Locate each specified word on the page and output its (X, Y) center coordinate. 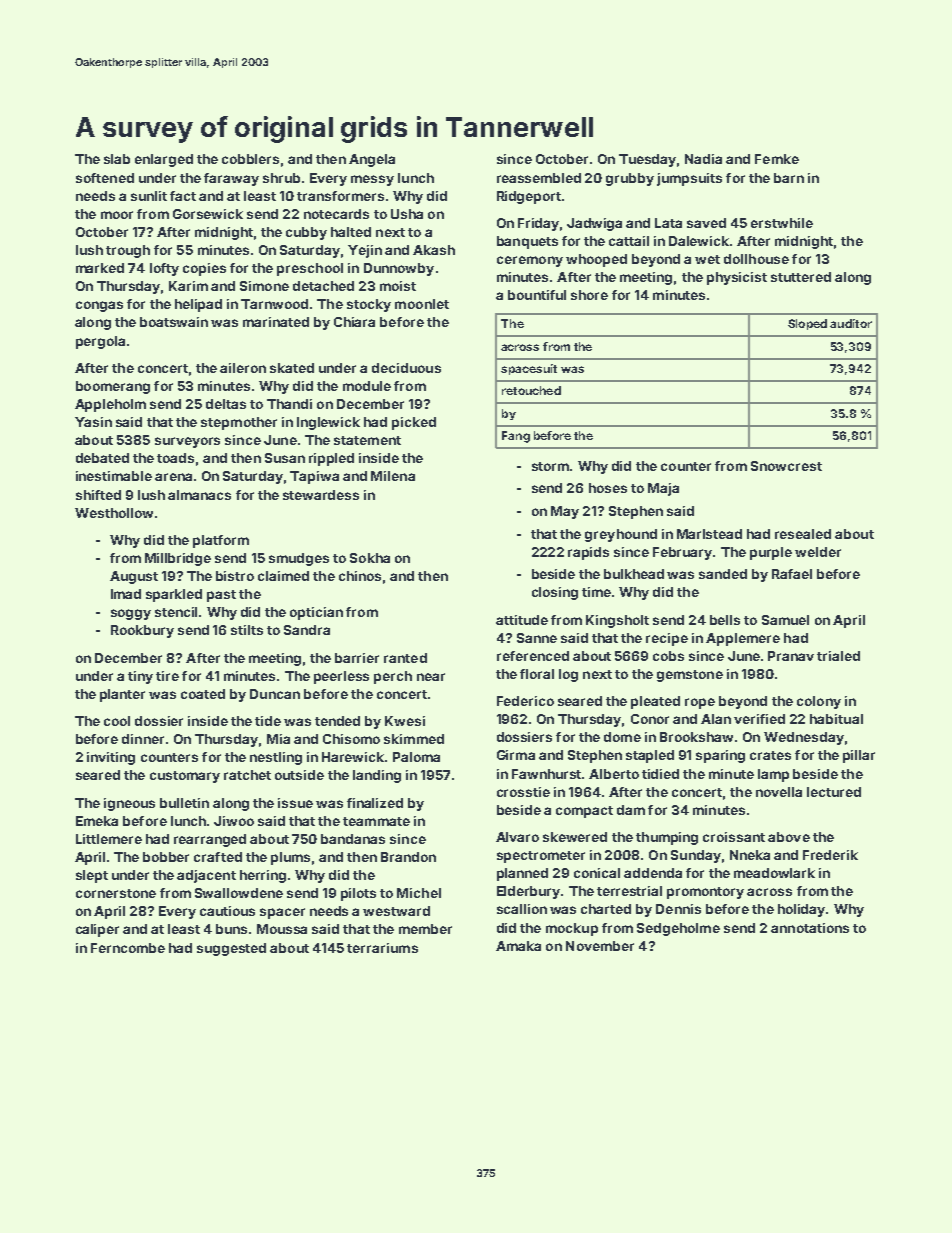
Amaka (518, 946)
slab (117, 159)
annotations (810, 928)
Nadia (703, 159)
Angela (372, 160)
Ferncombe (128, 948)
